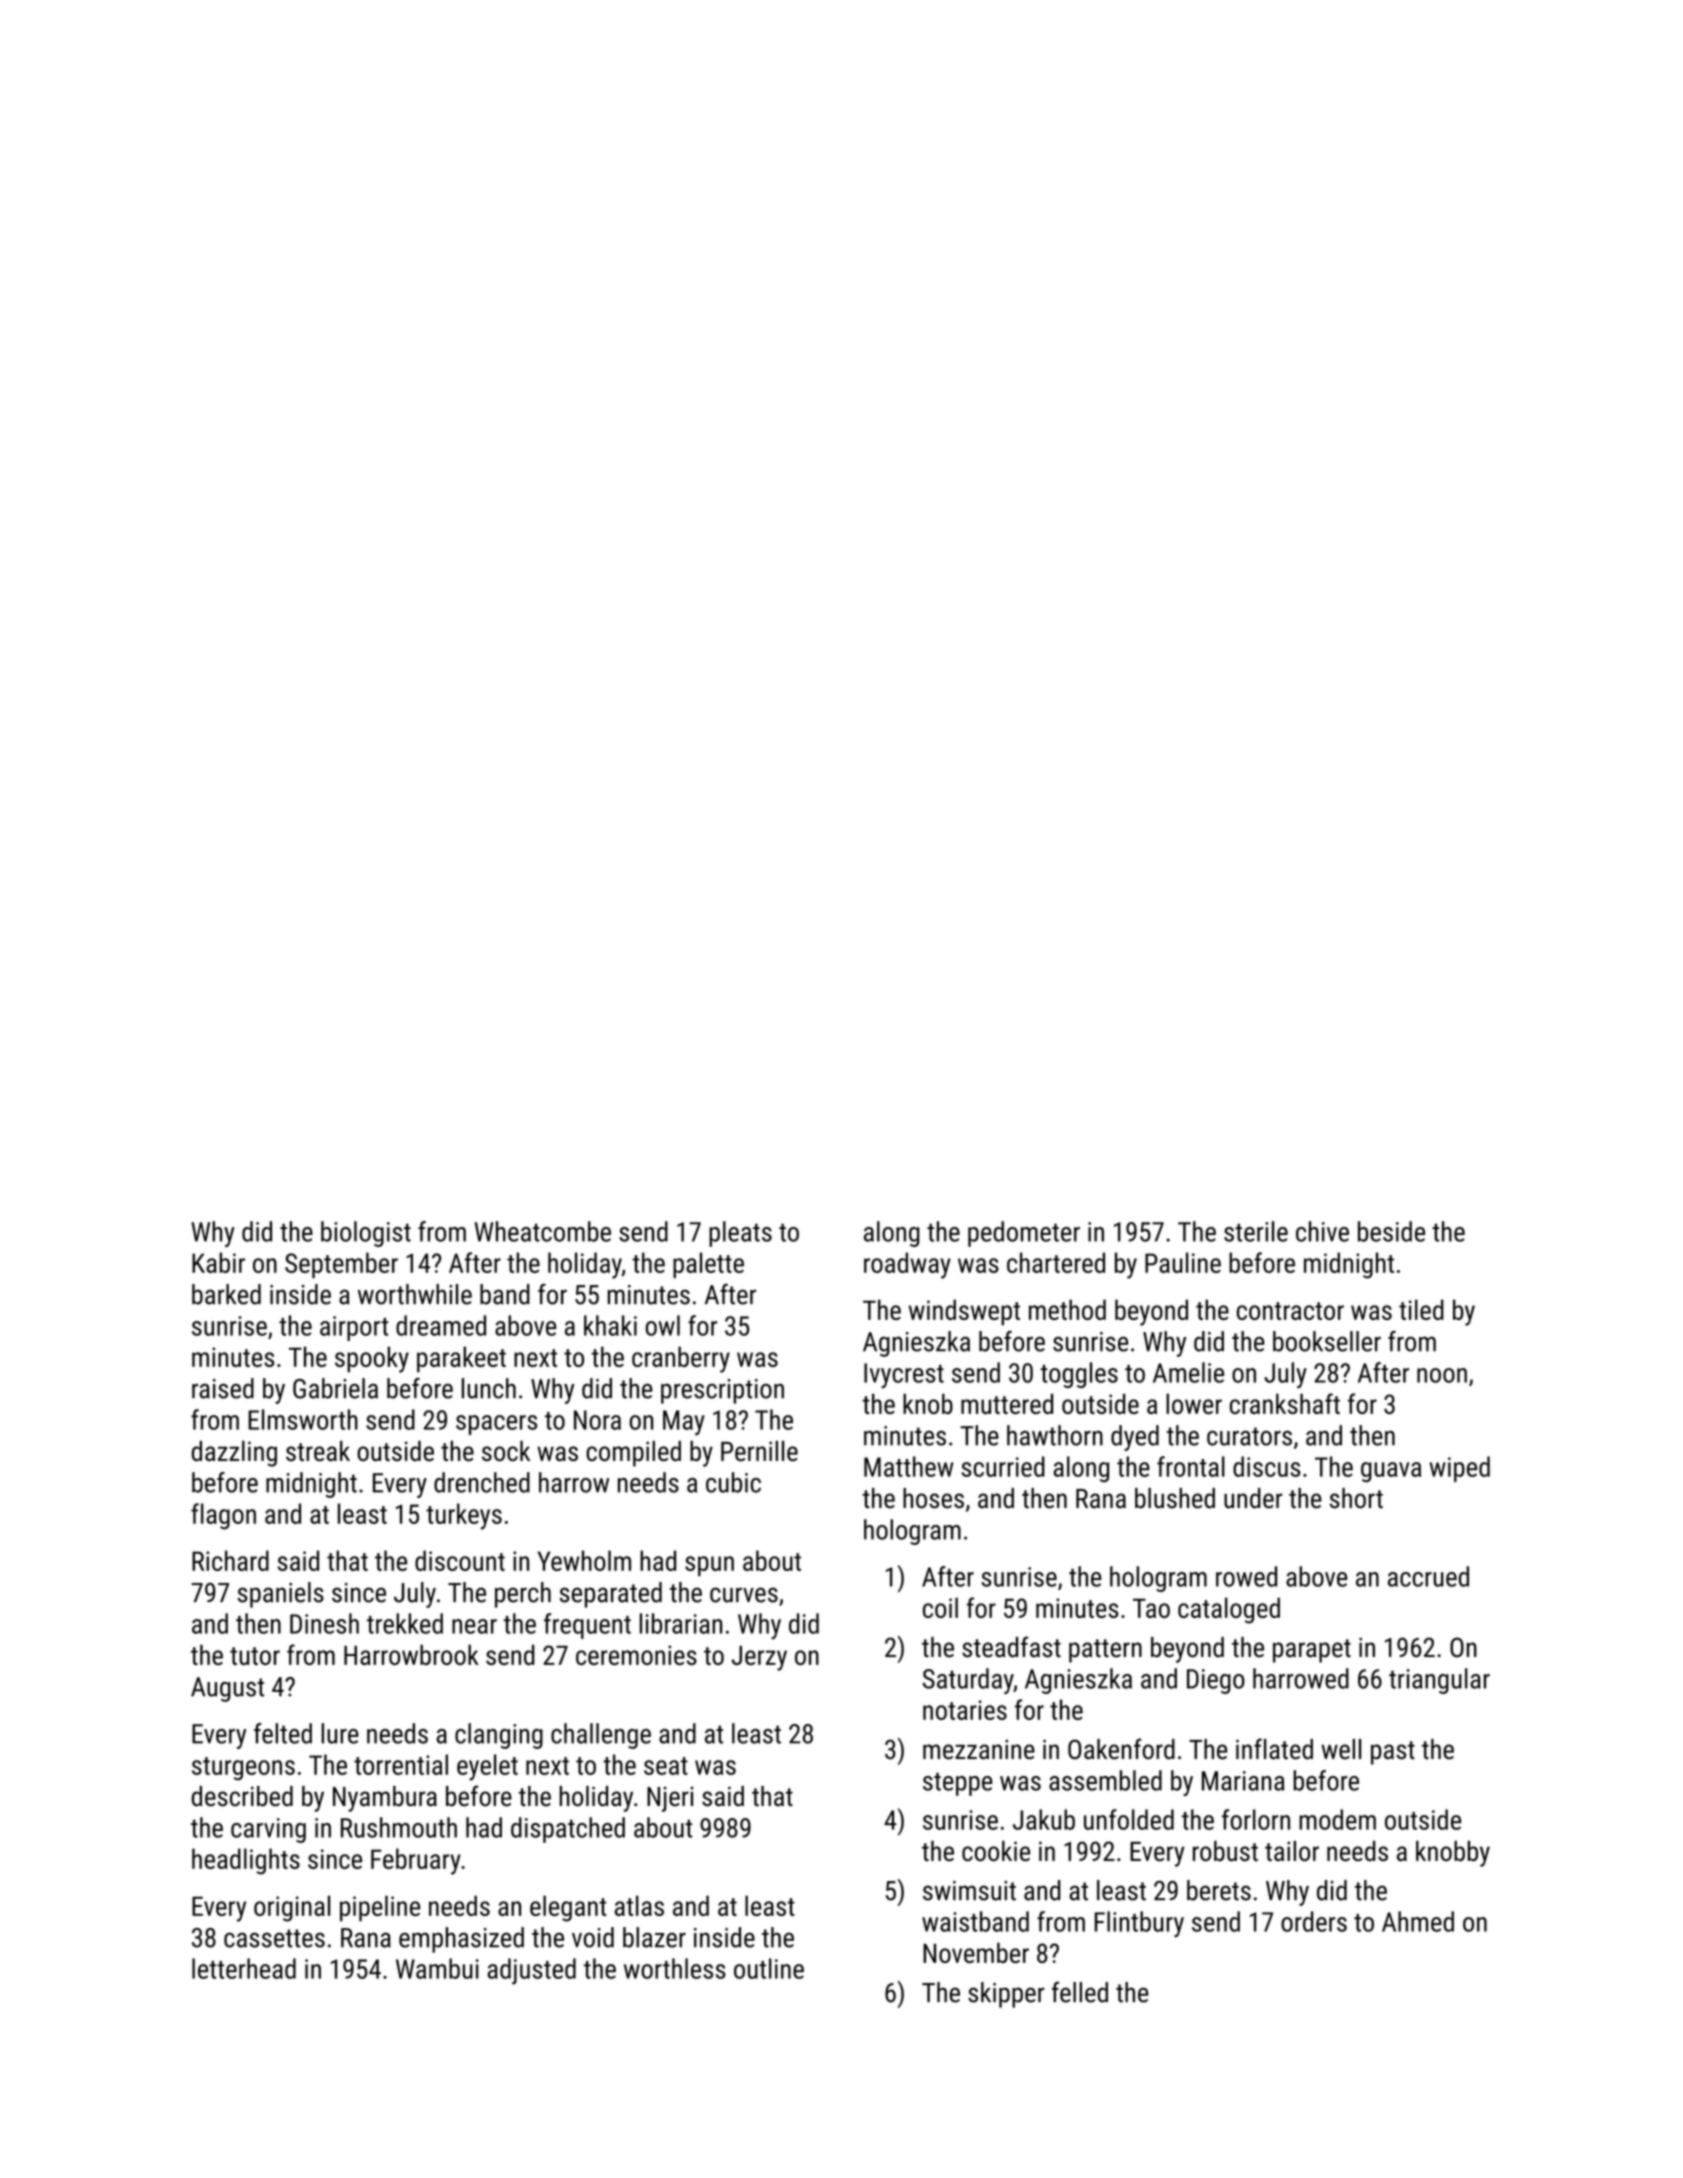  I want to click on trekked, so click(405, 1623).
